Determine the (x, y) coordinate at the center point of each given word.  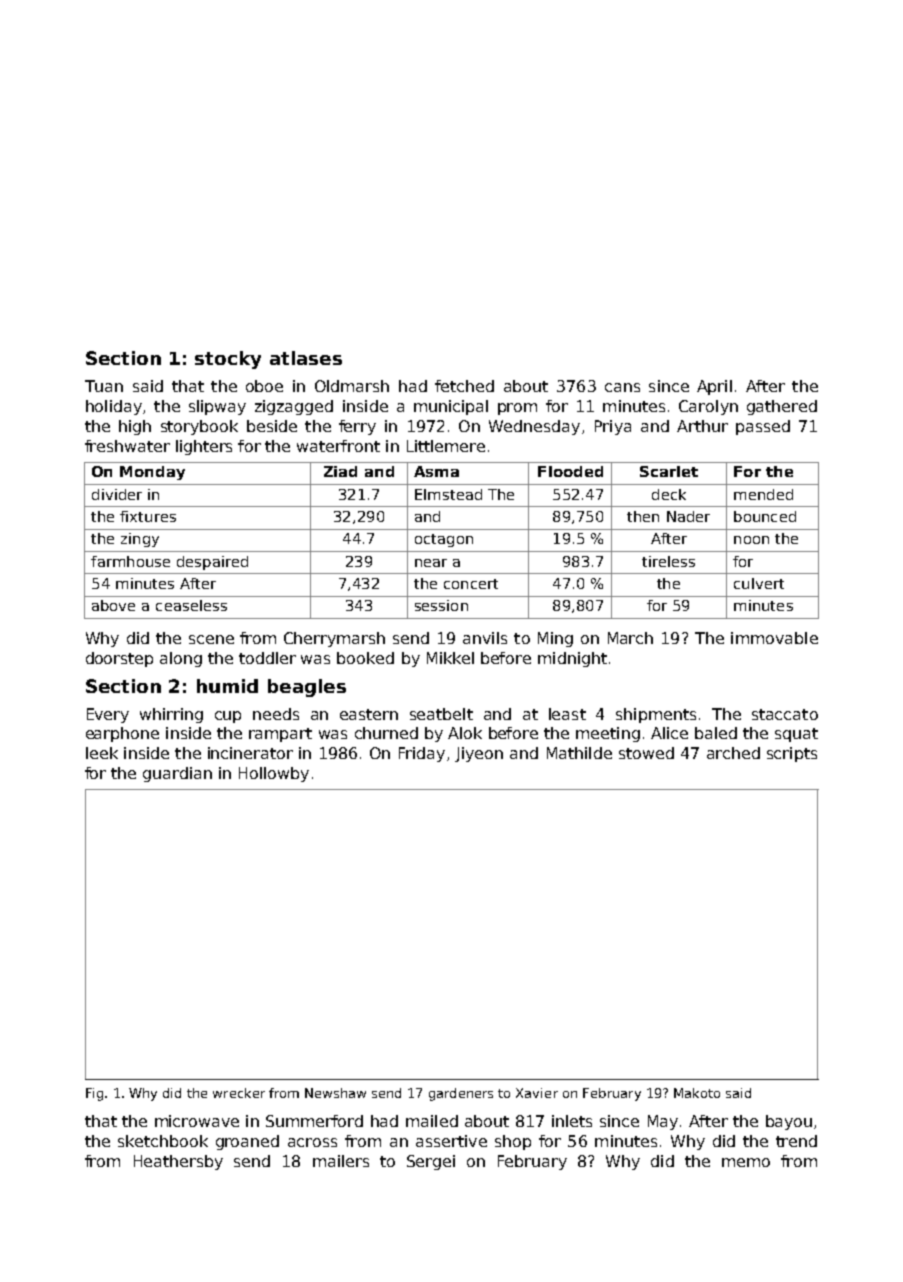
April (714, 387)
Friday (422, 754)
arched (733, 753)
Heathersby (178, 1162)
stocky (228, 360)
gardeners (461, 1094)
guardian (177, 774)
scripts (792, 754)
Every (108, 715)
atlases (306, 358)
